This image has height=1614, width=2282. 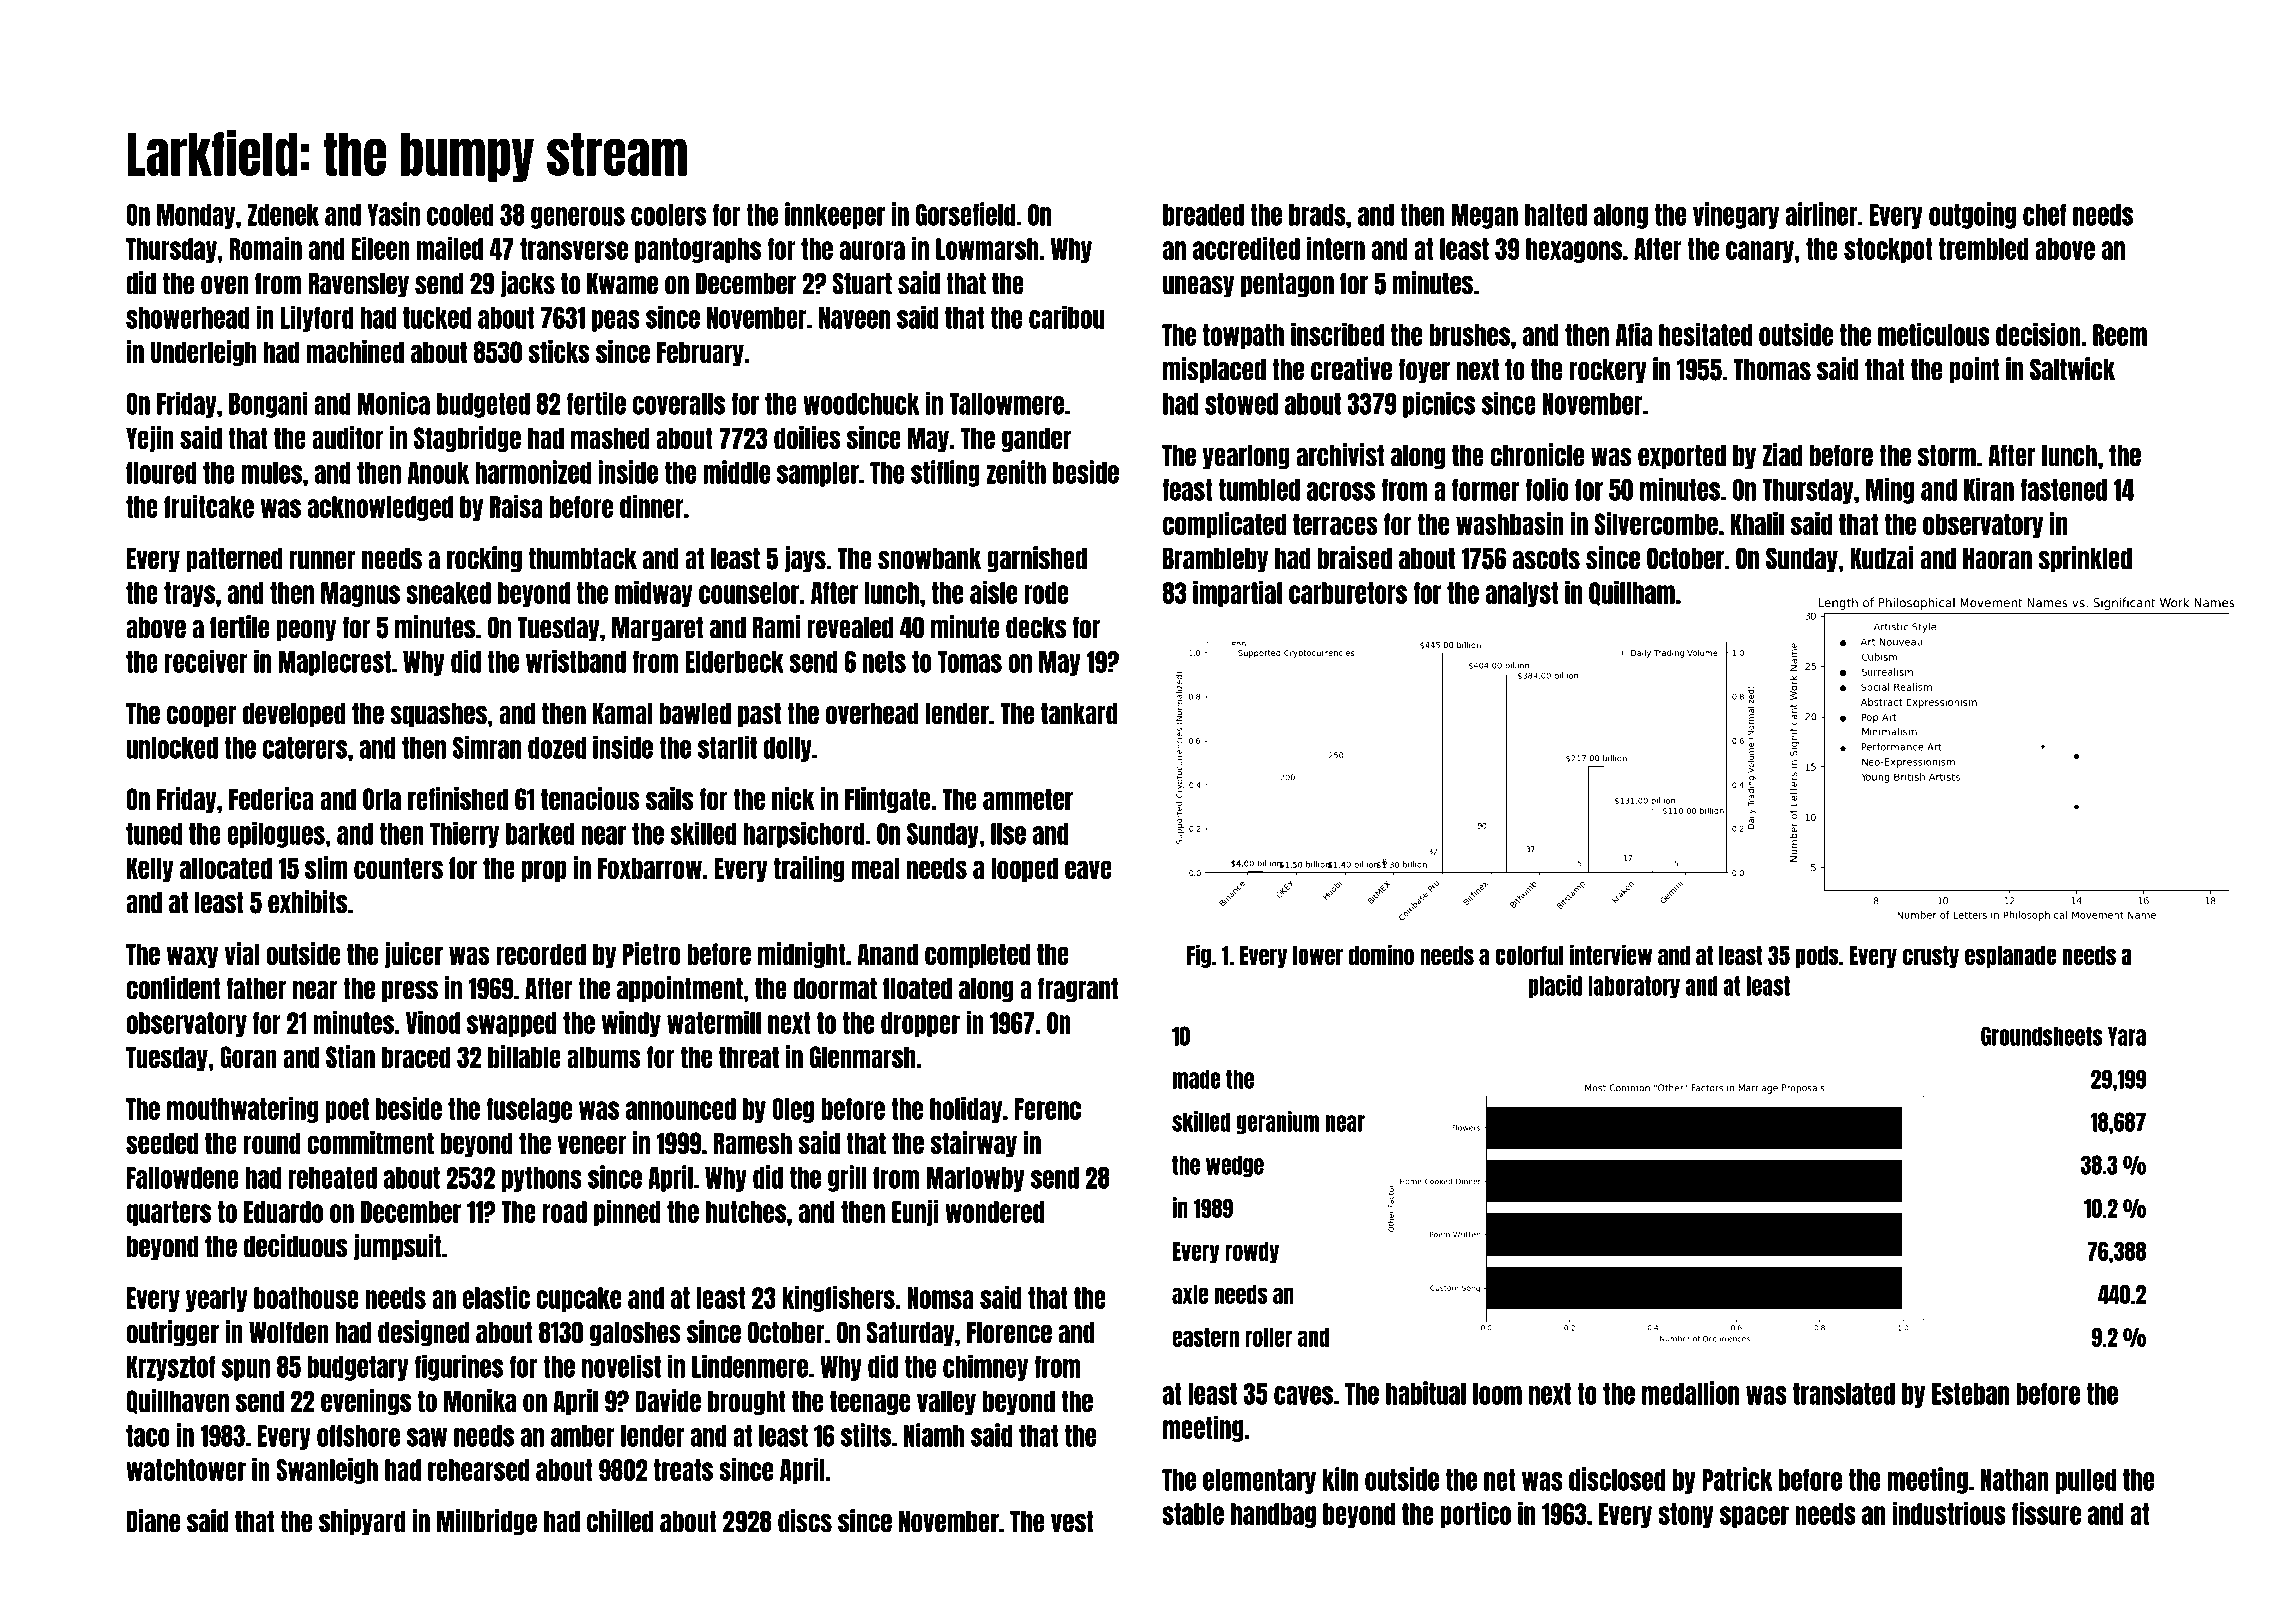 I want to click on shipyard, so click(x=362, y=1522).
